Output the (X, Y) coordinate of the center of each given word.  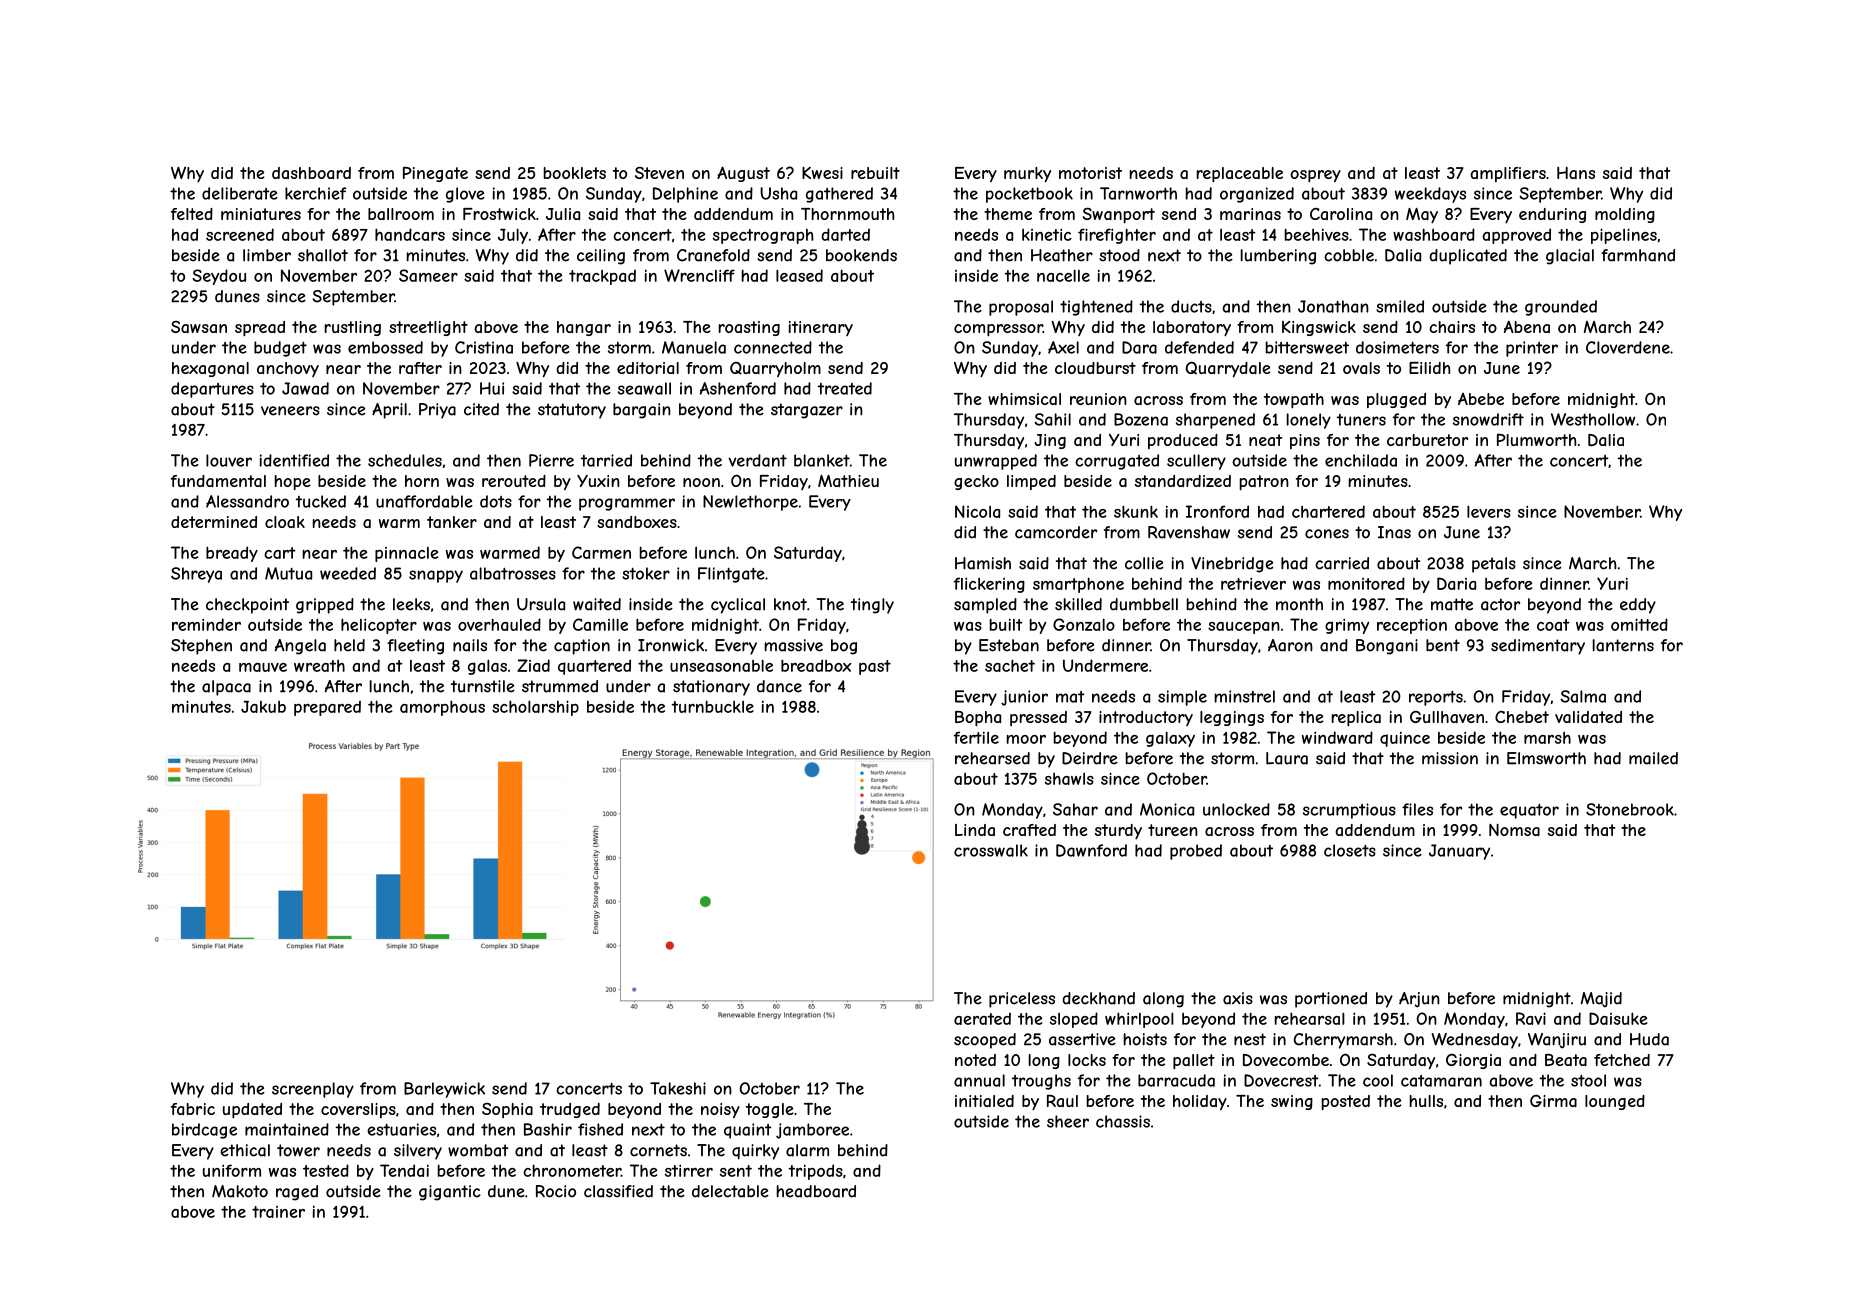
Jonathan (1333, 306)
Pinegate (435, 174)
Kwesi (822, 173)
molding (1625, 215)
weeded (348, 573)
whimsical (1024, 399)
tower (298, 1150)
